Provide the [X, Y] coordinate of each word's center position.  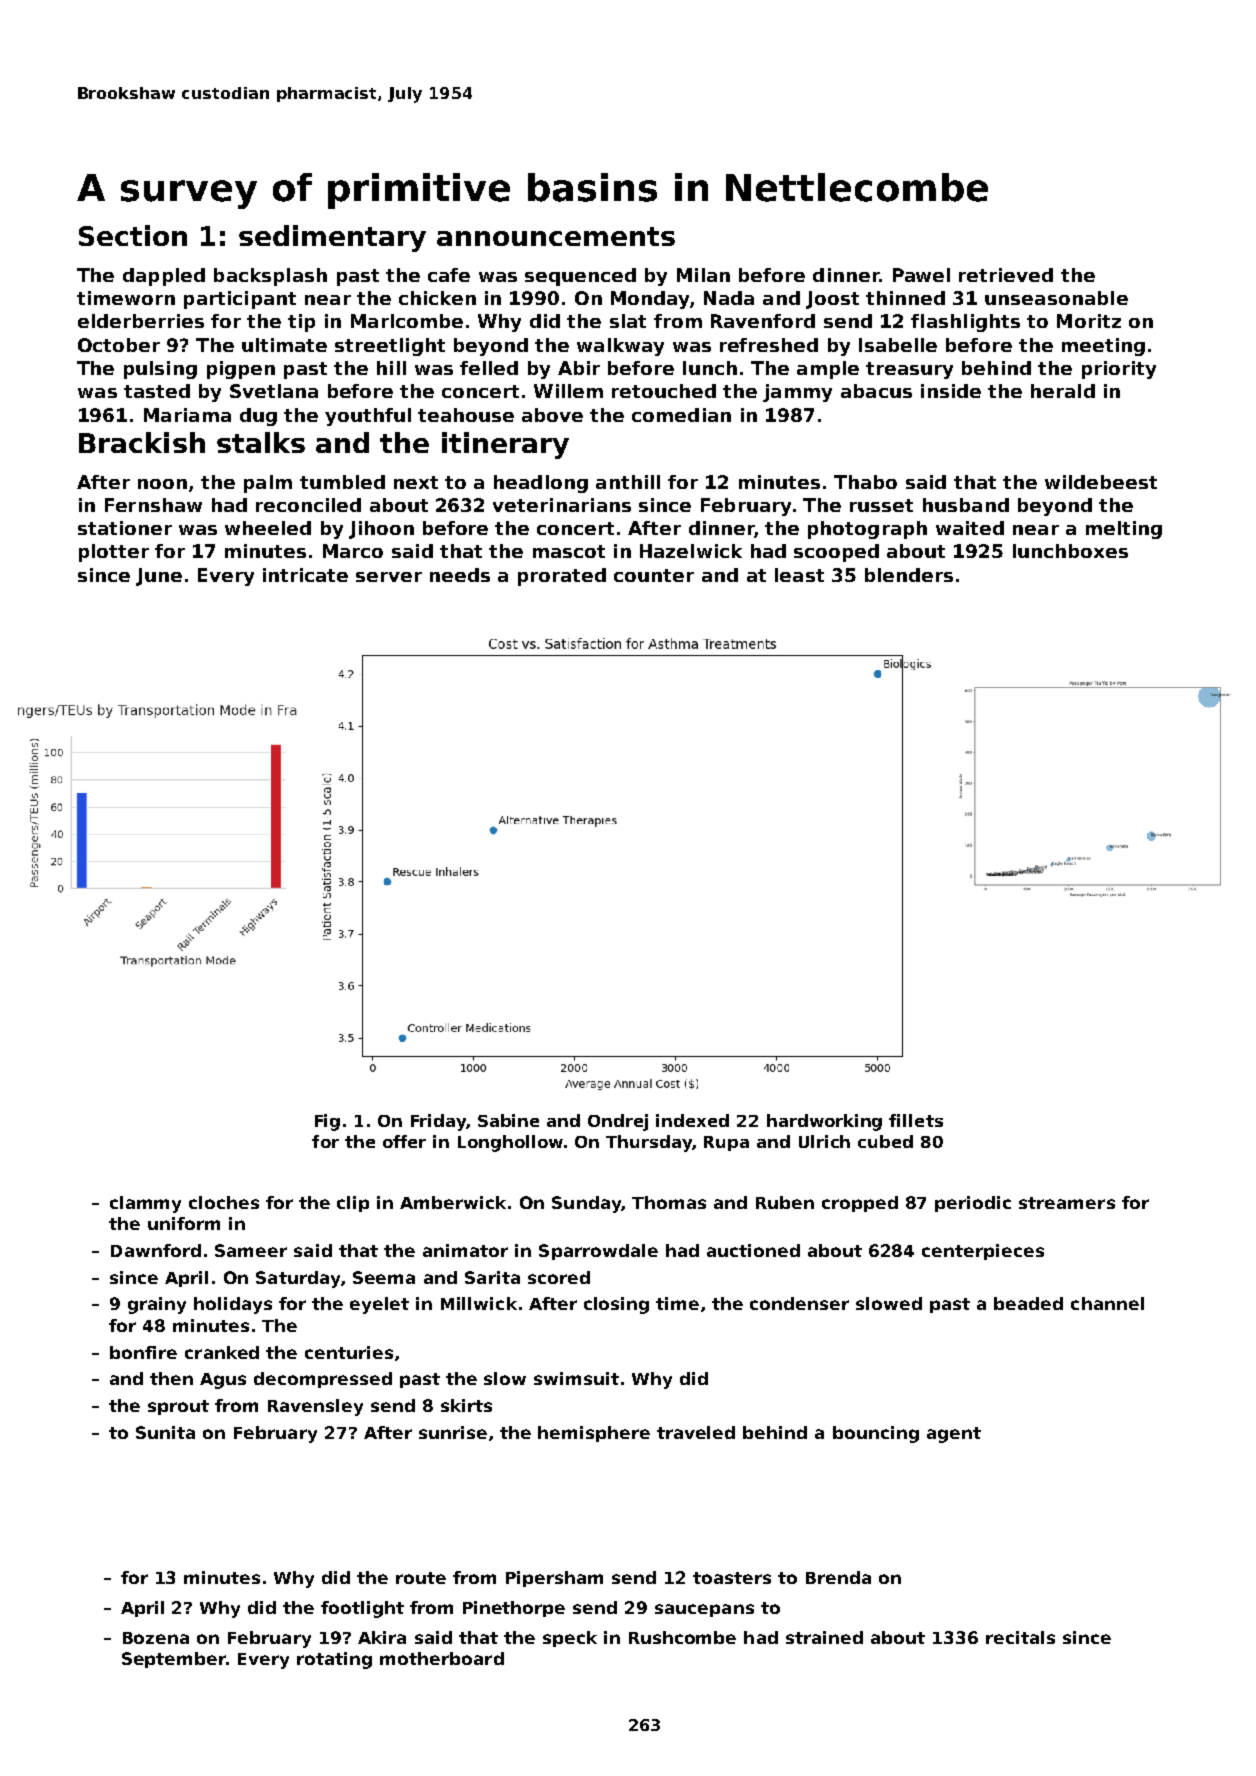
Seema [384, 1277]
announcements [556, 236]
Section [133, 235]
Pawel [921, 275]
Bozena [156, 1638]
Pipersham [554, 1579]
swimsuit [576, 1378]
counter [654, 575]
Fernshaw [153, 505]
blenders [909, 575]
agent [954, 1435]
